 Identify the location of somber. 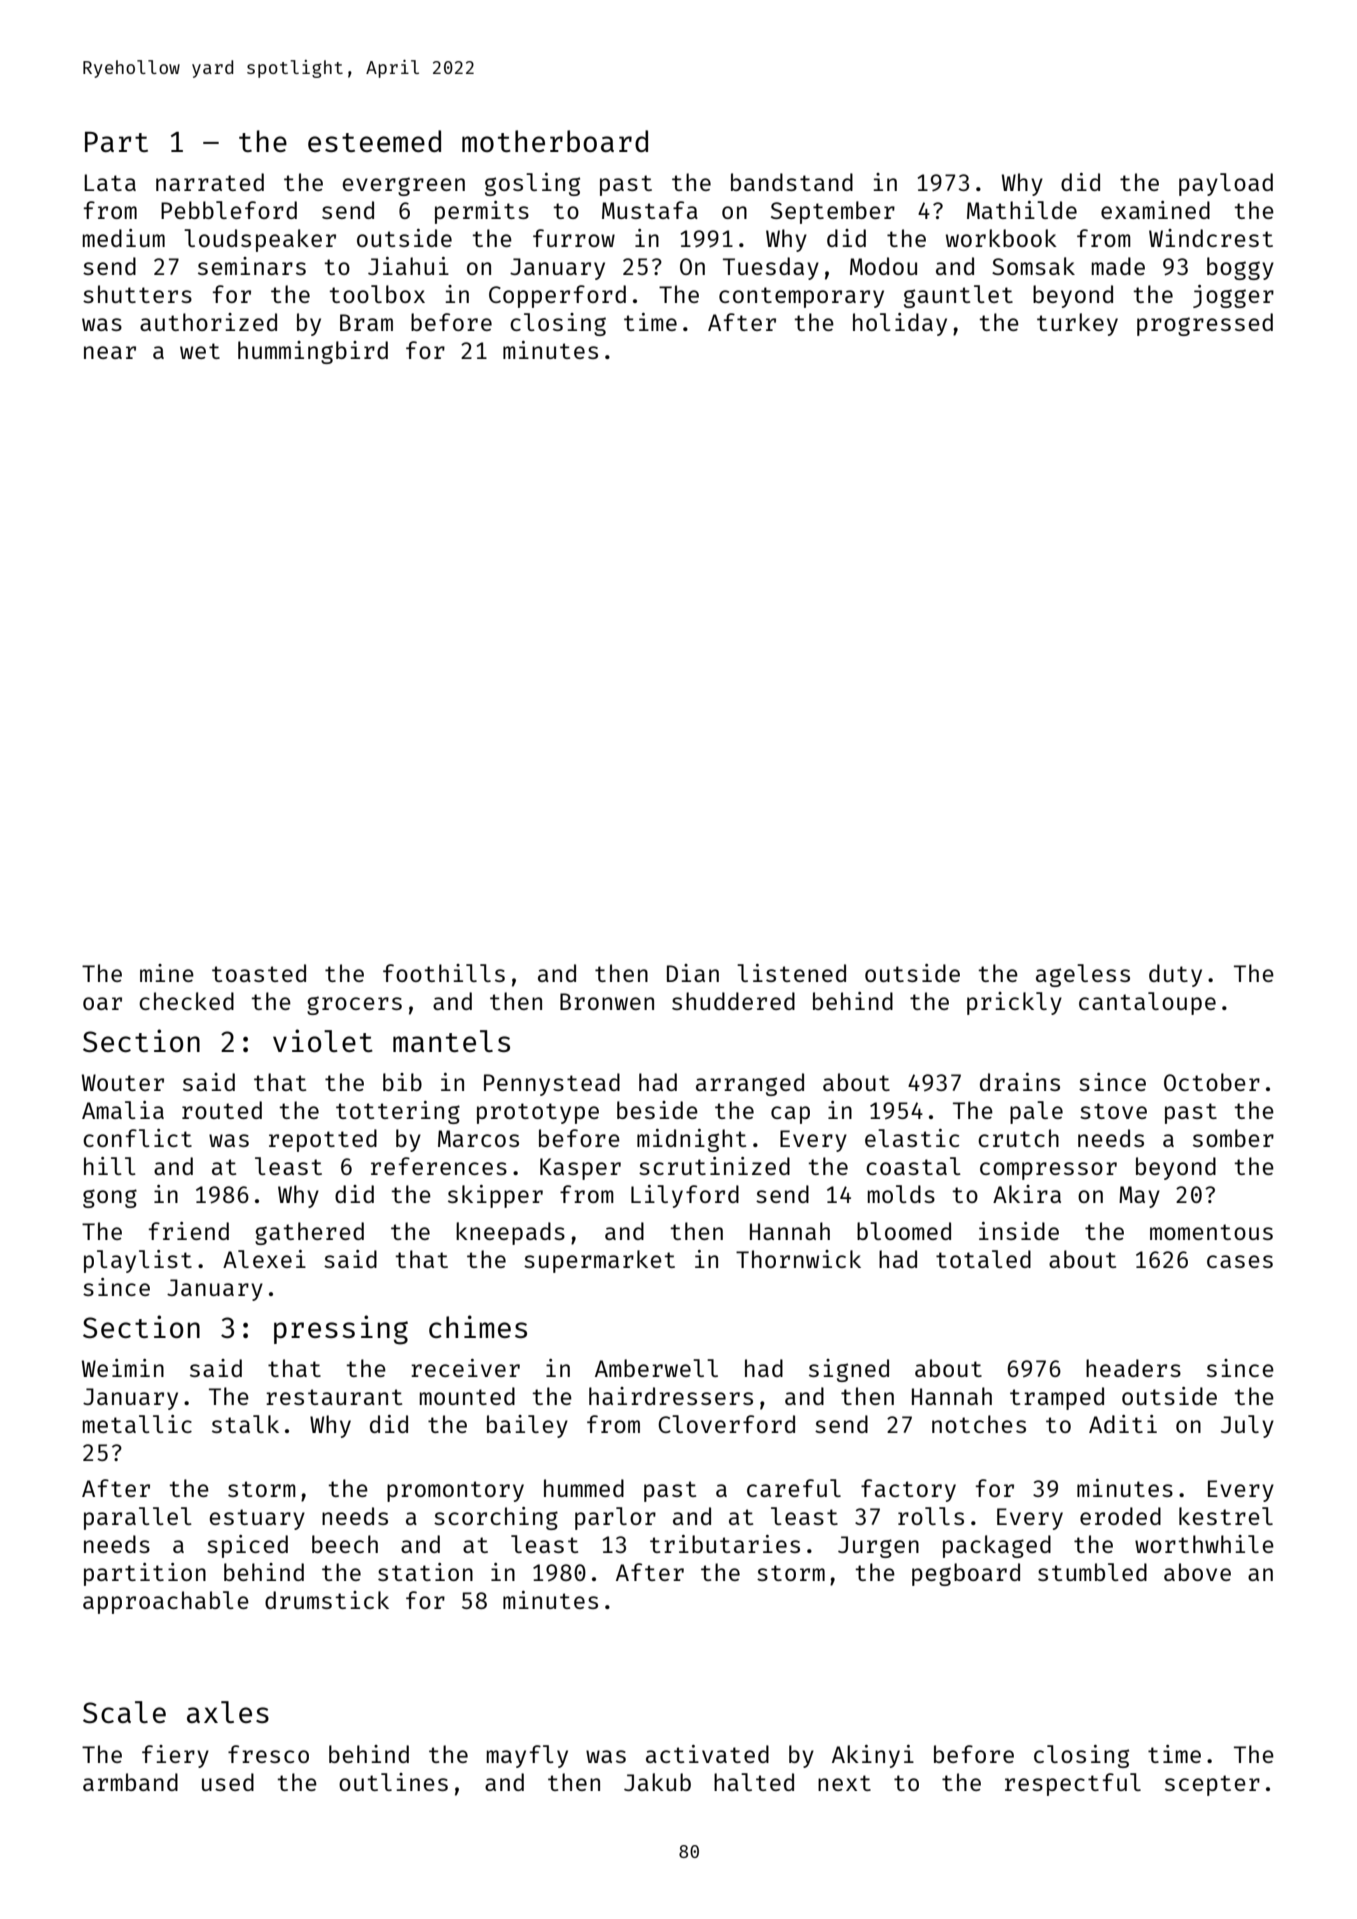
(1233, 1138).
